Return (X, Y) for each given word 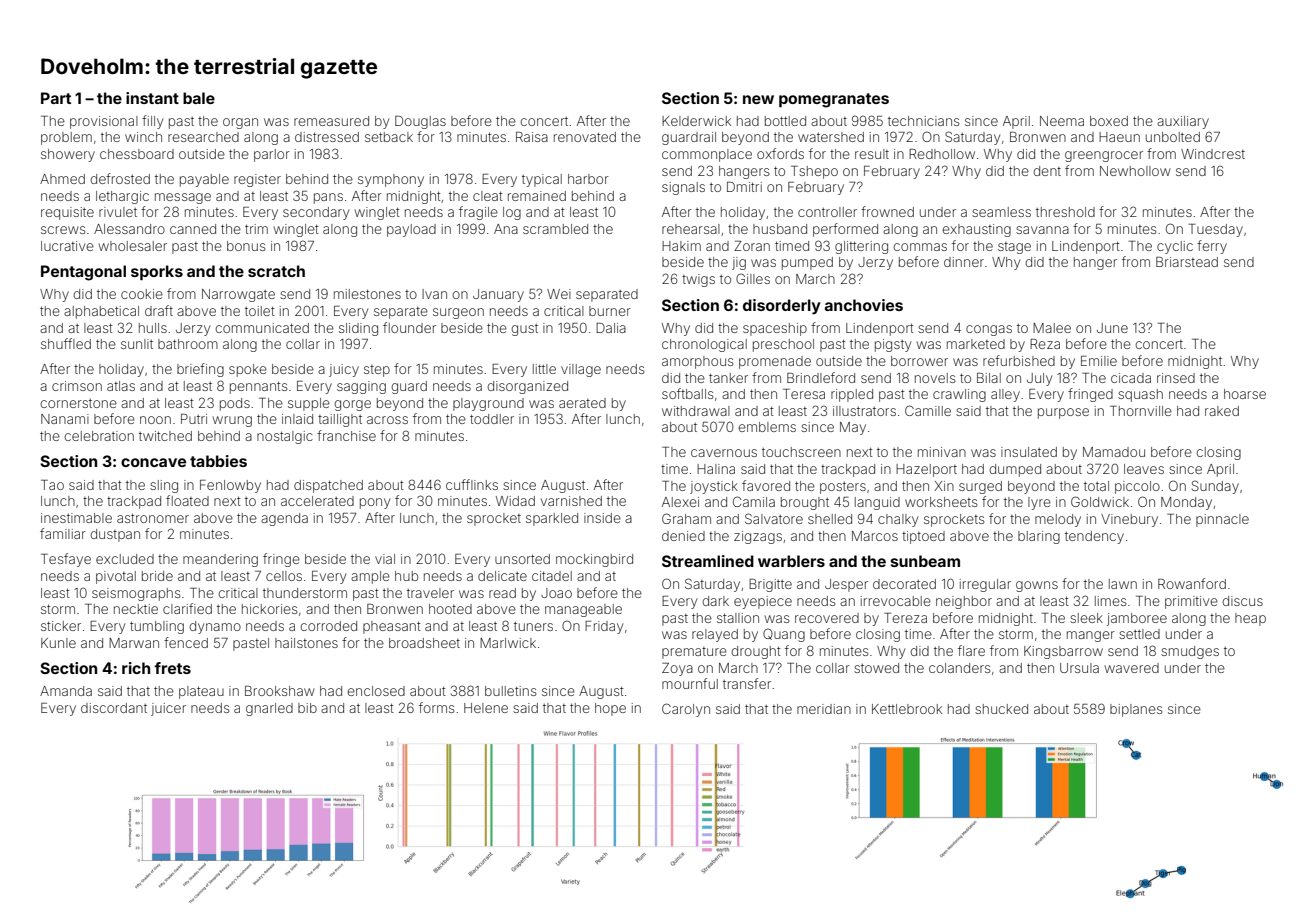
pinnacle (1222, 520)
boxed (1109, 121)
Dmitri (744, 187)
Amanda (66, 691)
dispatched (328, 486)
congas (989, 330)
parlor (272, 155)
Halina (716, 469)
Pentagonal (83, 273)
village (581, 370)
